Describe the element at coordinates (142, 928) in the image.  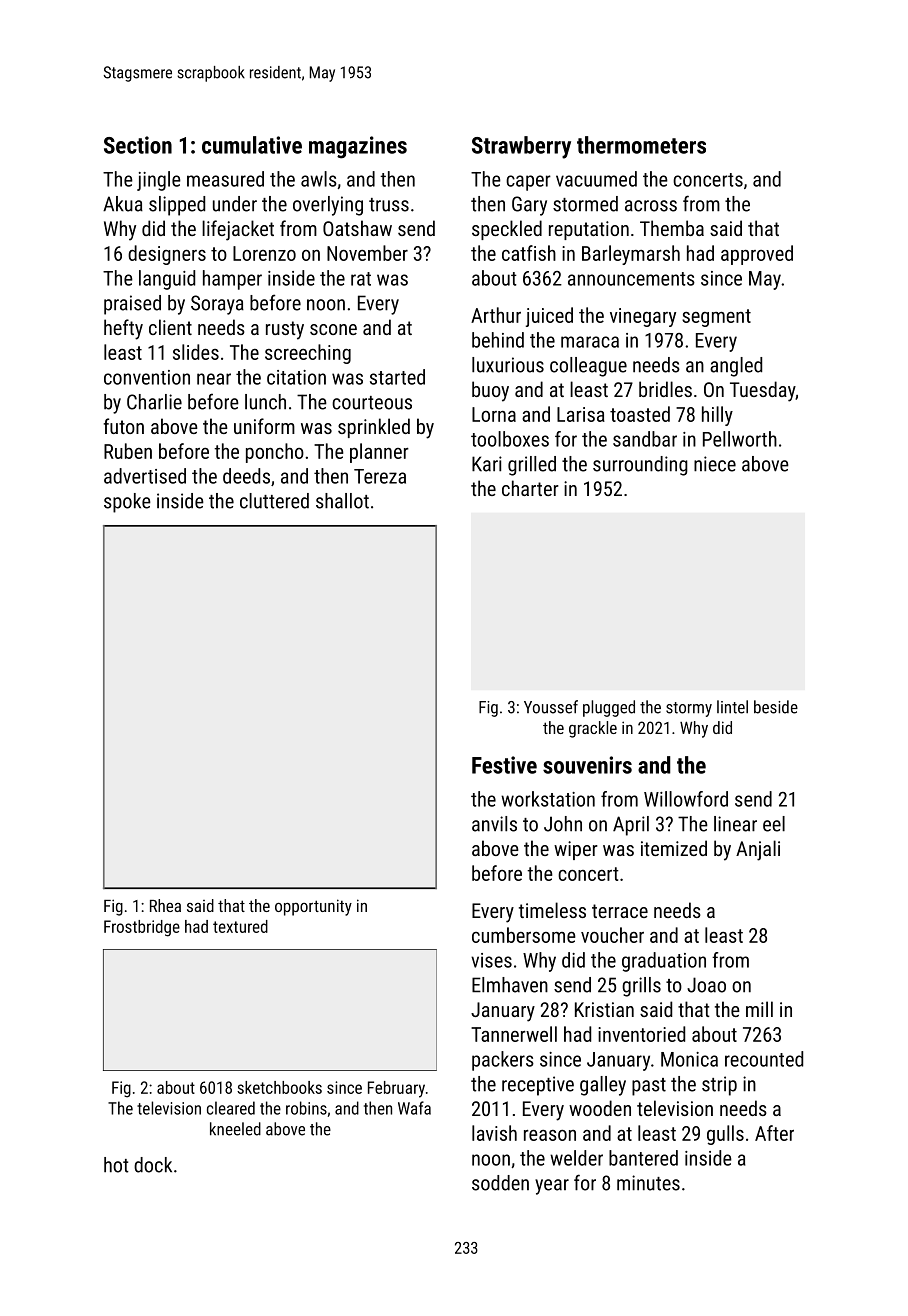
I see `Frostbridge` at that location.
